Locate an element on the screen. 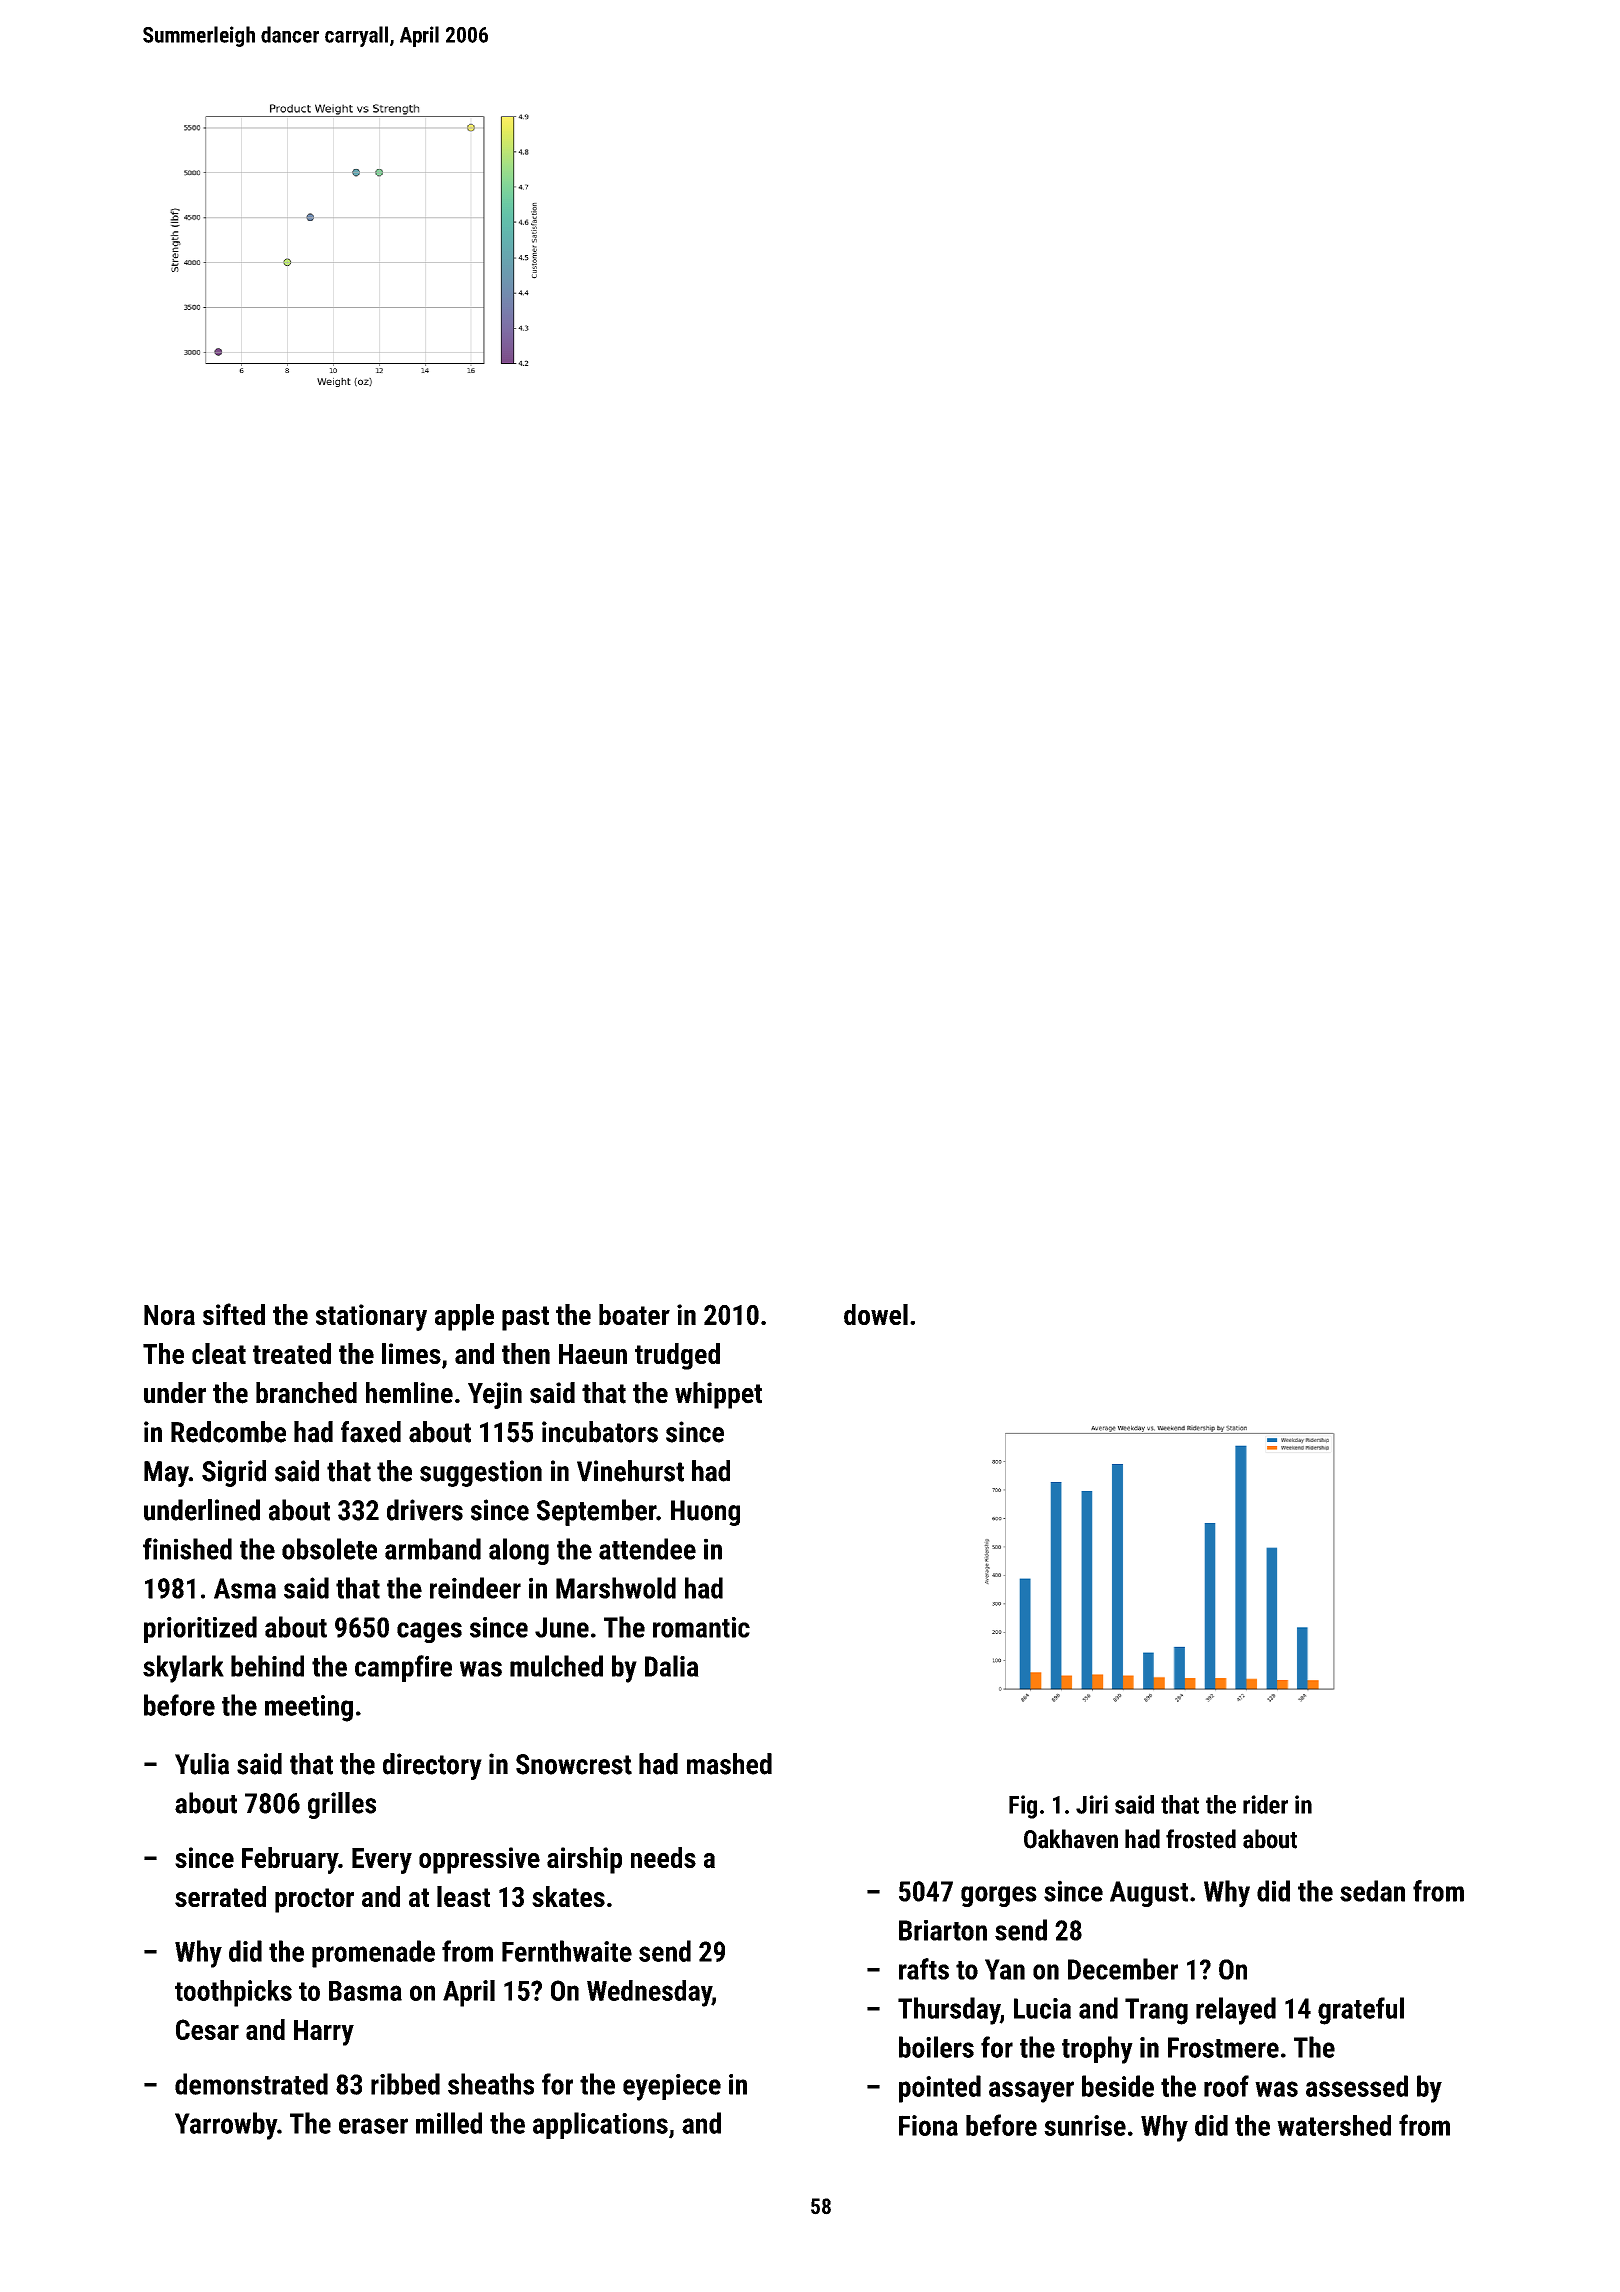 This screenshot has width=1620, height=2292. boater is located at coordinates (634, 1314).
